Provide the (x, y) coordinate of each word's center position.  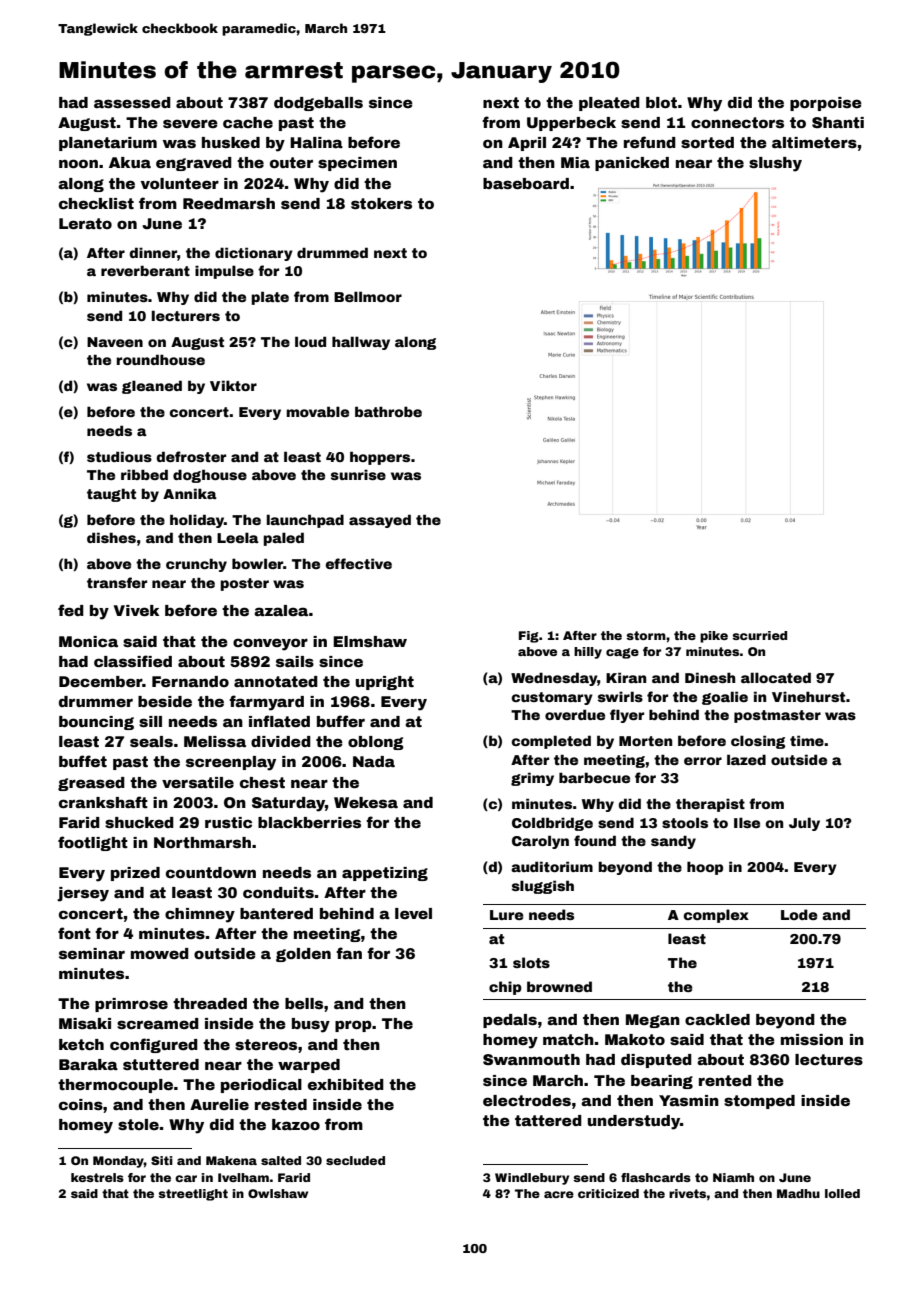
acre (559, 1194)
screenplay (231, 763)
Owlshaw (278, 1193)
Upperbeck (571, 124)
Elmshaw (370, 641)
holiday (197, 521)
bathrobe (388, 411)
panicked (632, 164)
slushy (775, 164)
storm (646, 635)
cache (248, 122)
